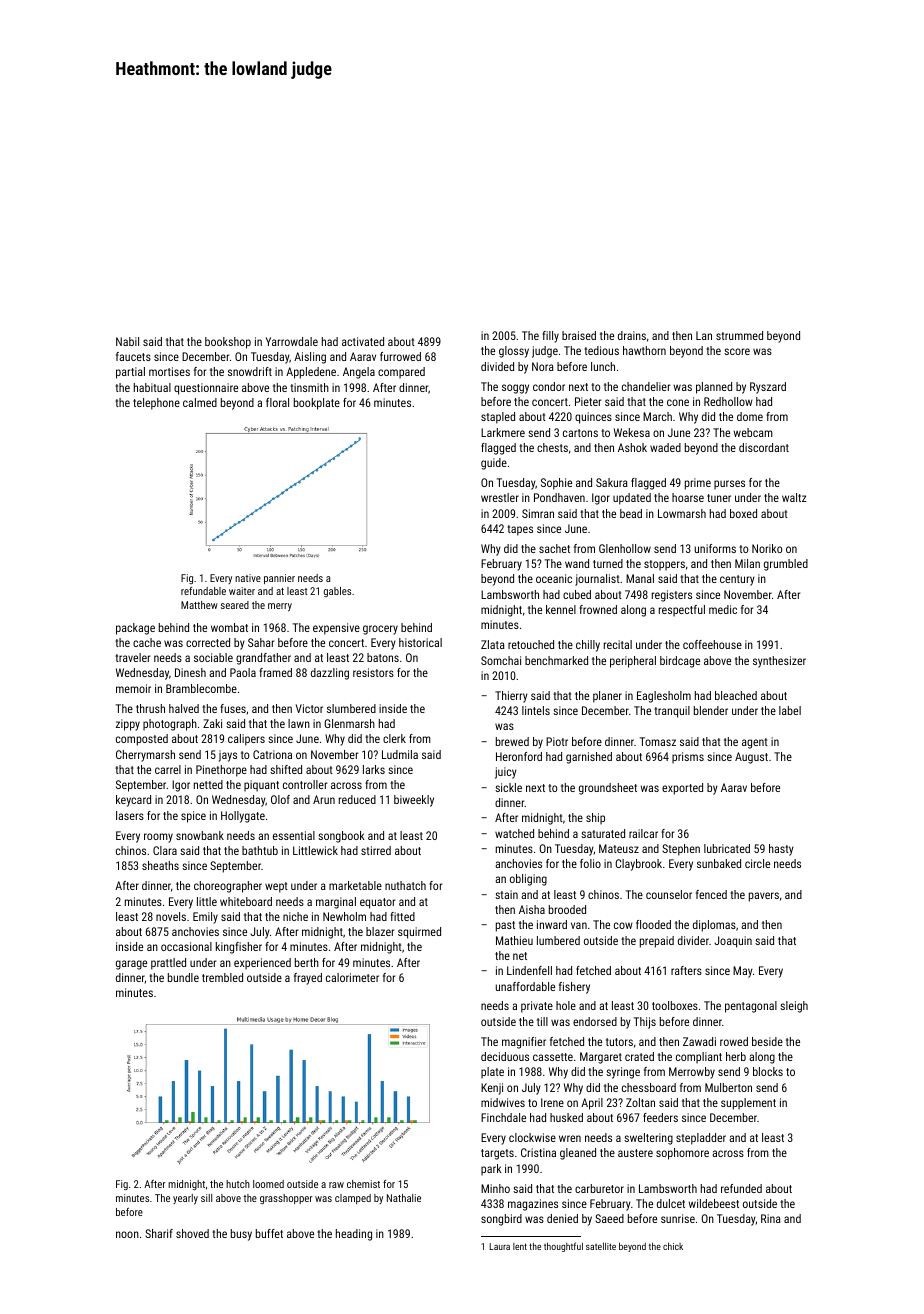 Image resolution: width=924 pixels, height=1314 pixels. I want to click on snowbank, so click(200, 835).
